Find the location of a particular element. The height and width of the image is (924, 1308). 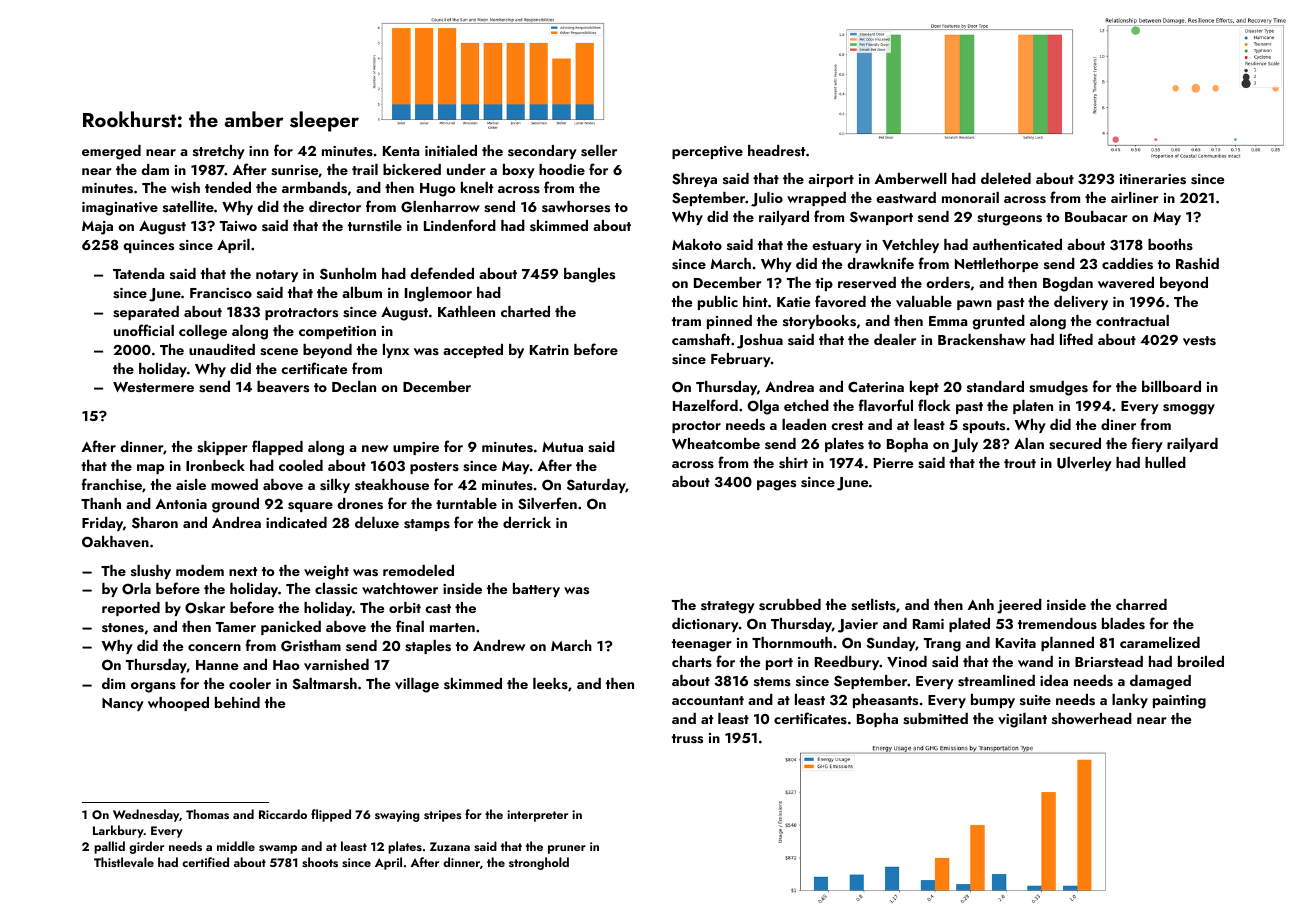

booths is located at coordinates (1170, 244).
